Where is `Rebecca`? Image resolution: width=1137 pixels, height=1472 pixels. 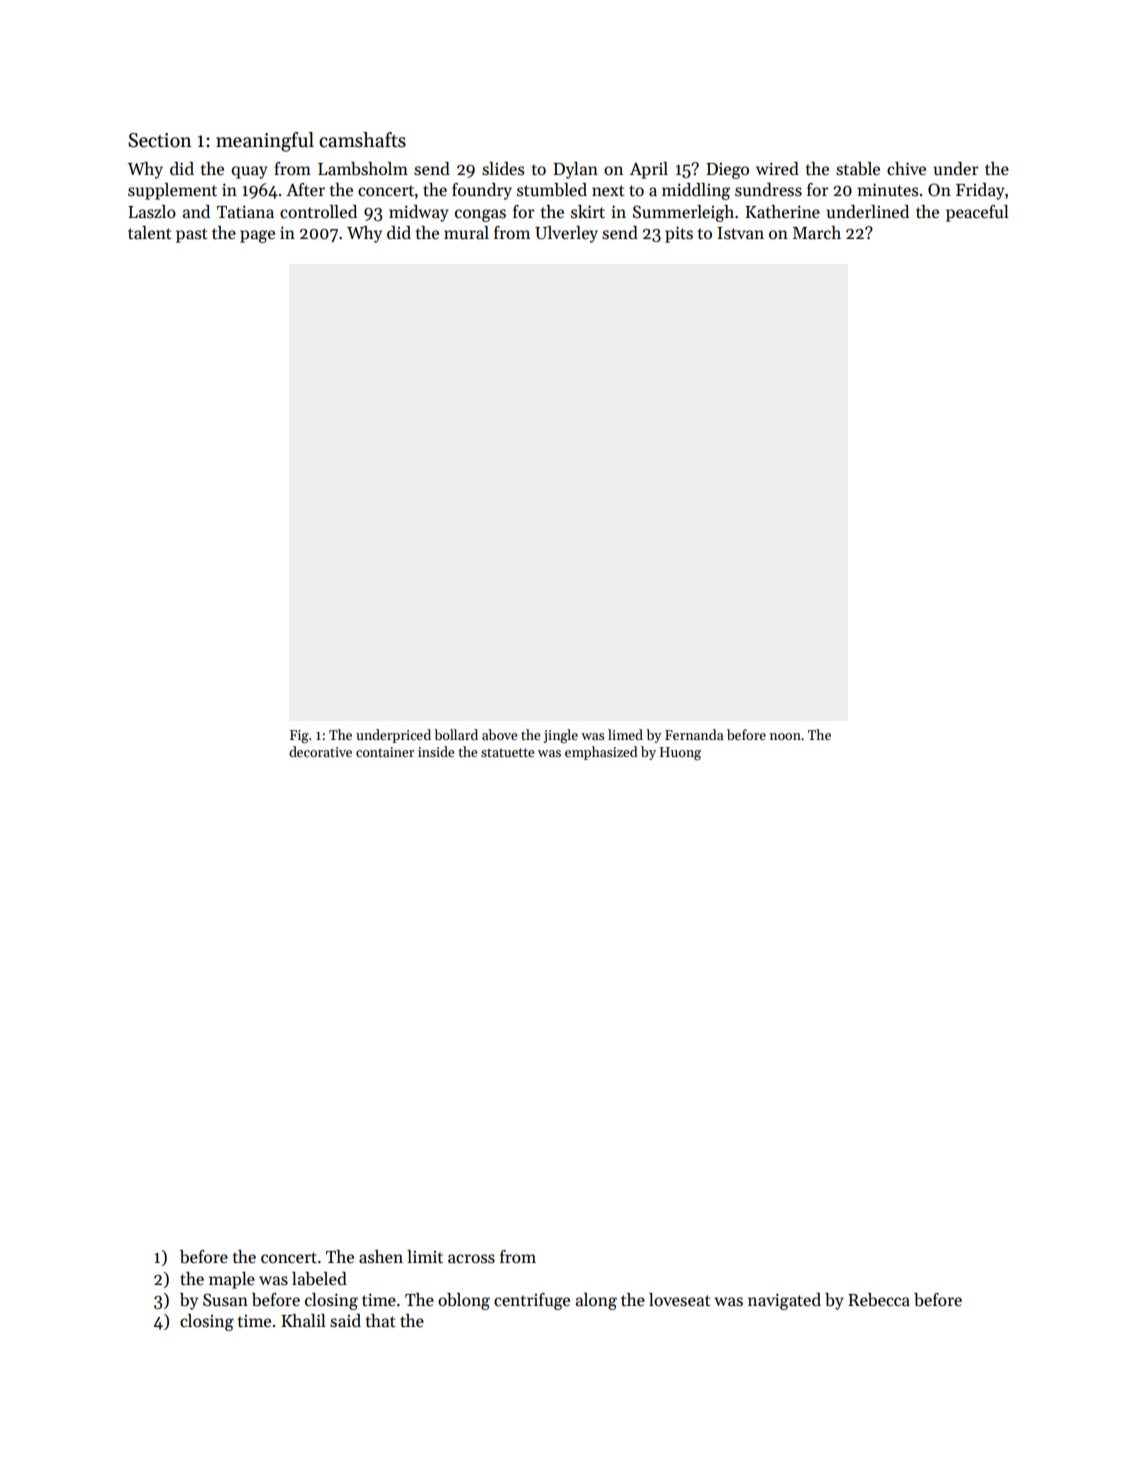 Rebecca is located at coordinates (879, 1300).
